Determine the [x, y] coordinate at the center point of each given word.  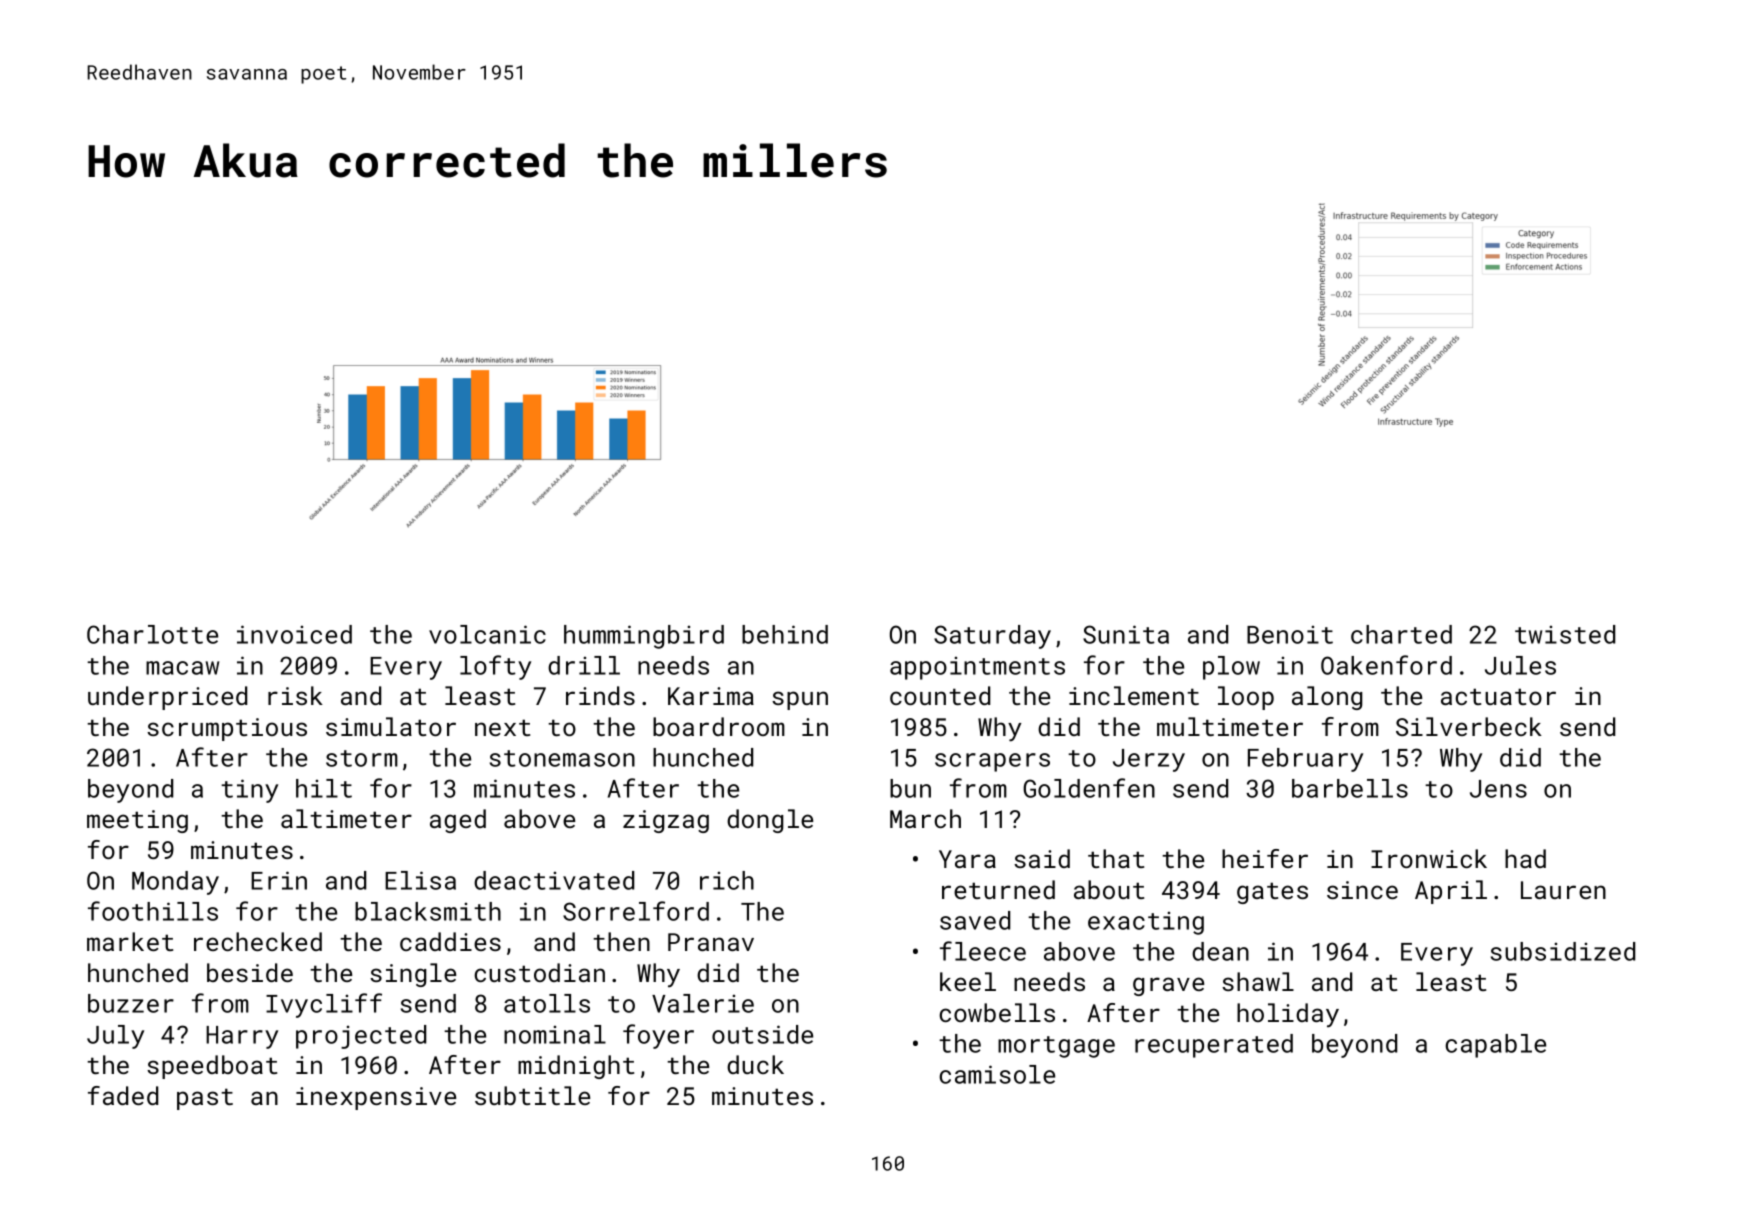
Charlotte [152, 634]
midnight [576, 1067]
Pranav [711, 942]
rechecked [258, 941]
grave [1168, 986]
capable [1495, 1046]
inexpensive [376, 1098]
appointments [977, 668]
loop [1246, 698]
